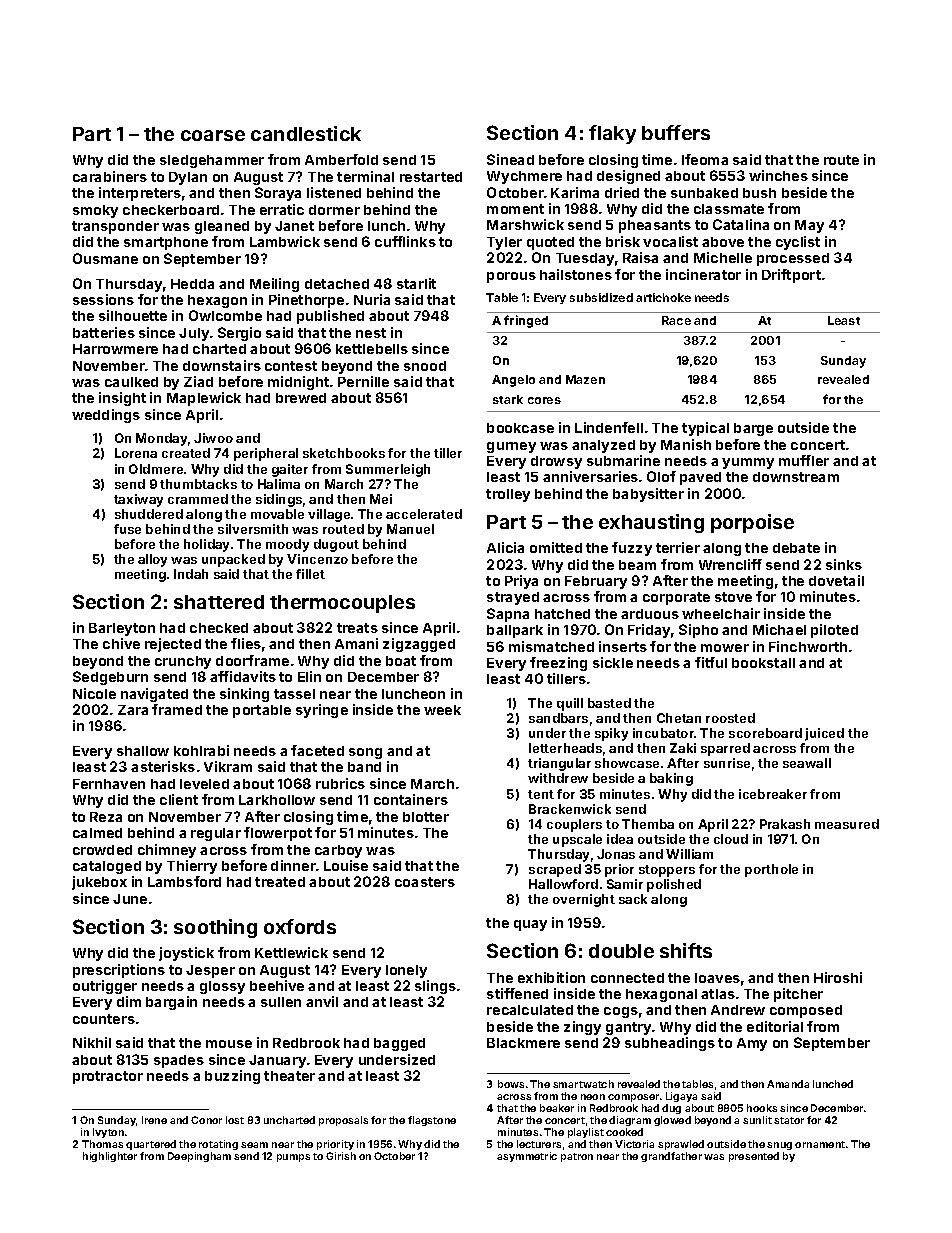 This page has width=952, height=1233. I want to click on Monday, so click(161, 439).
